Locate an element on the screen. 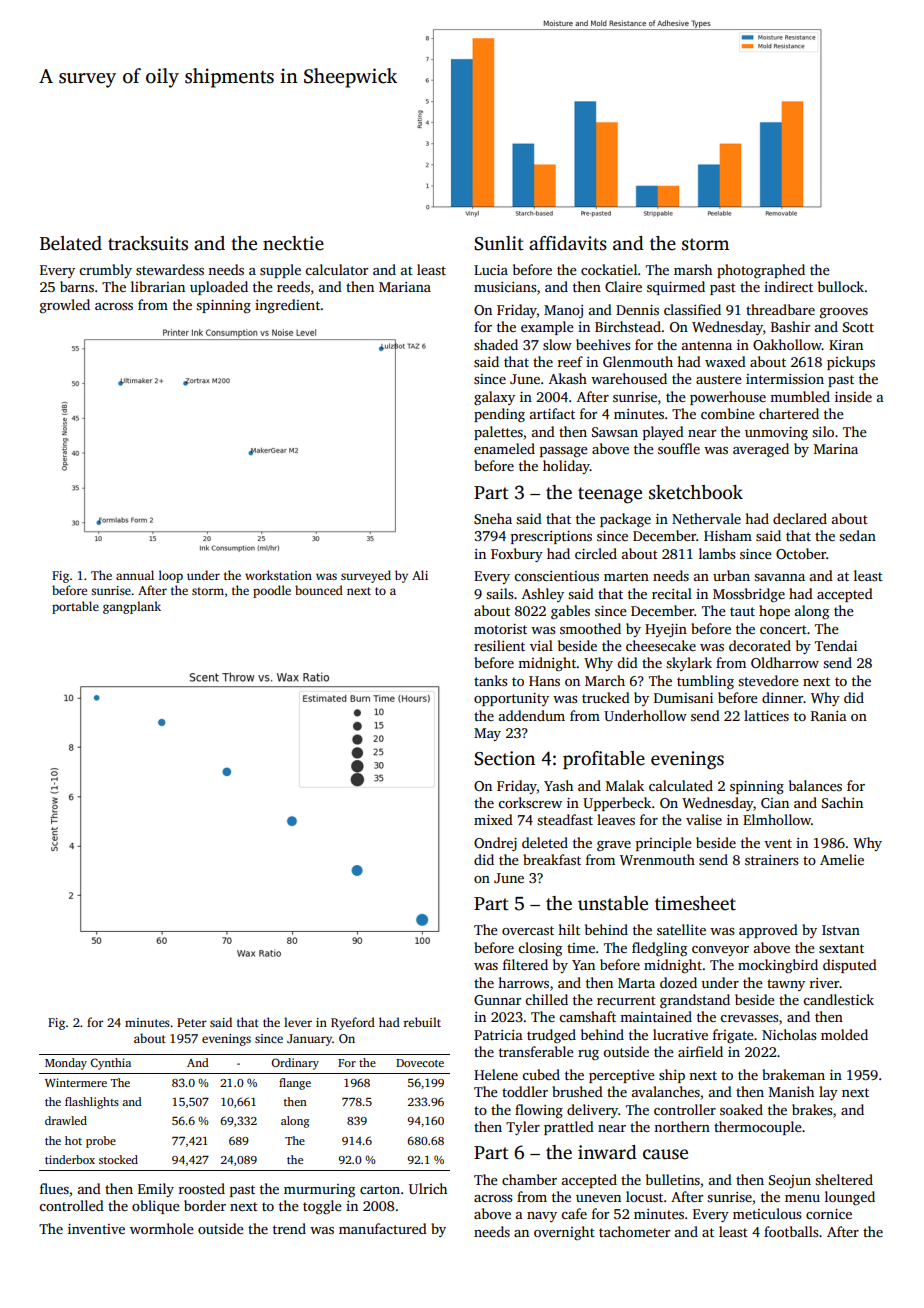 This screenshot has width=924, height=1308. portable is located at coordinates (75, 607).
